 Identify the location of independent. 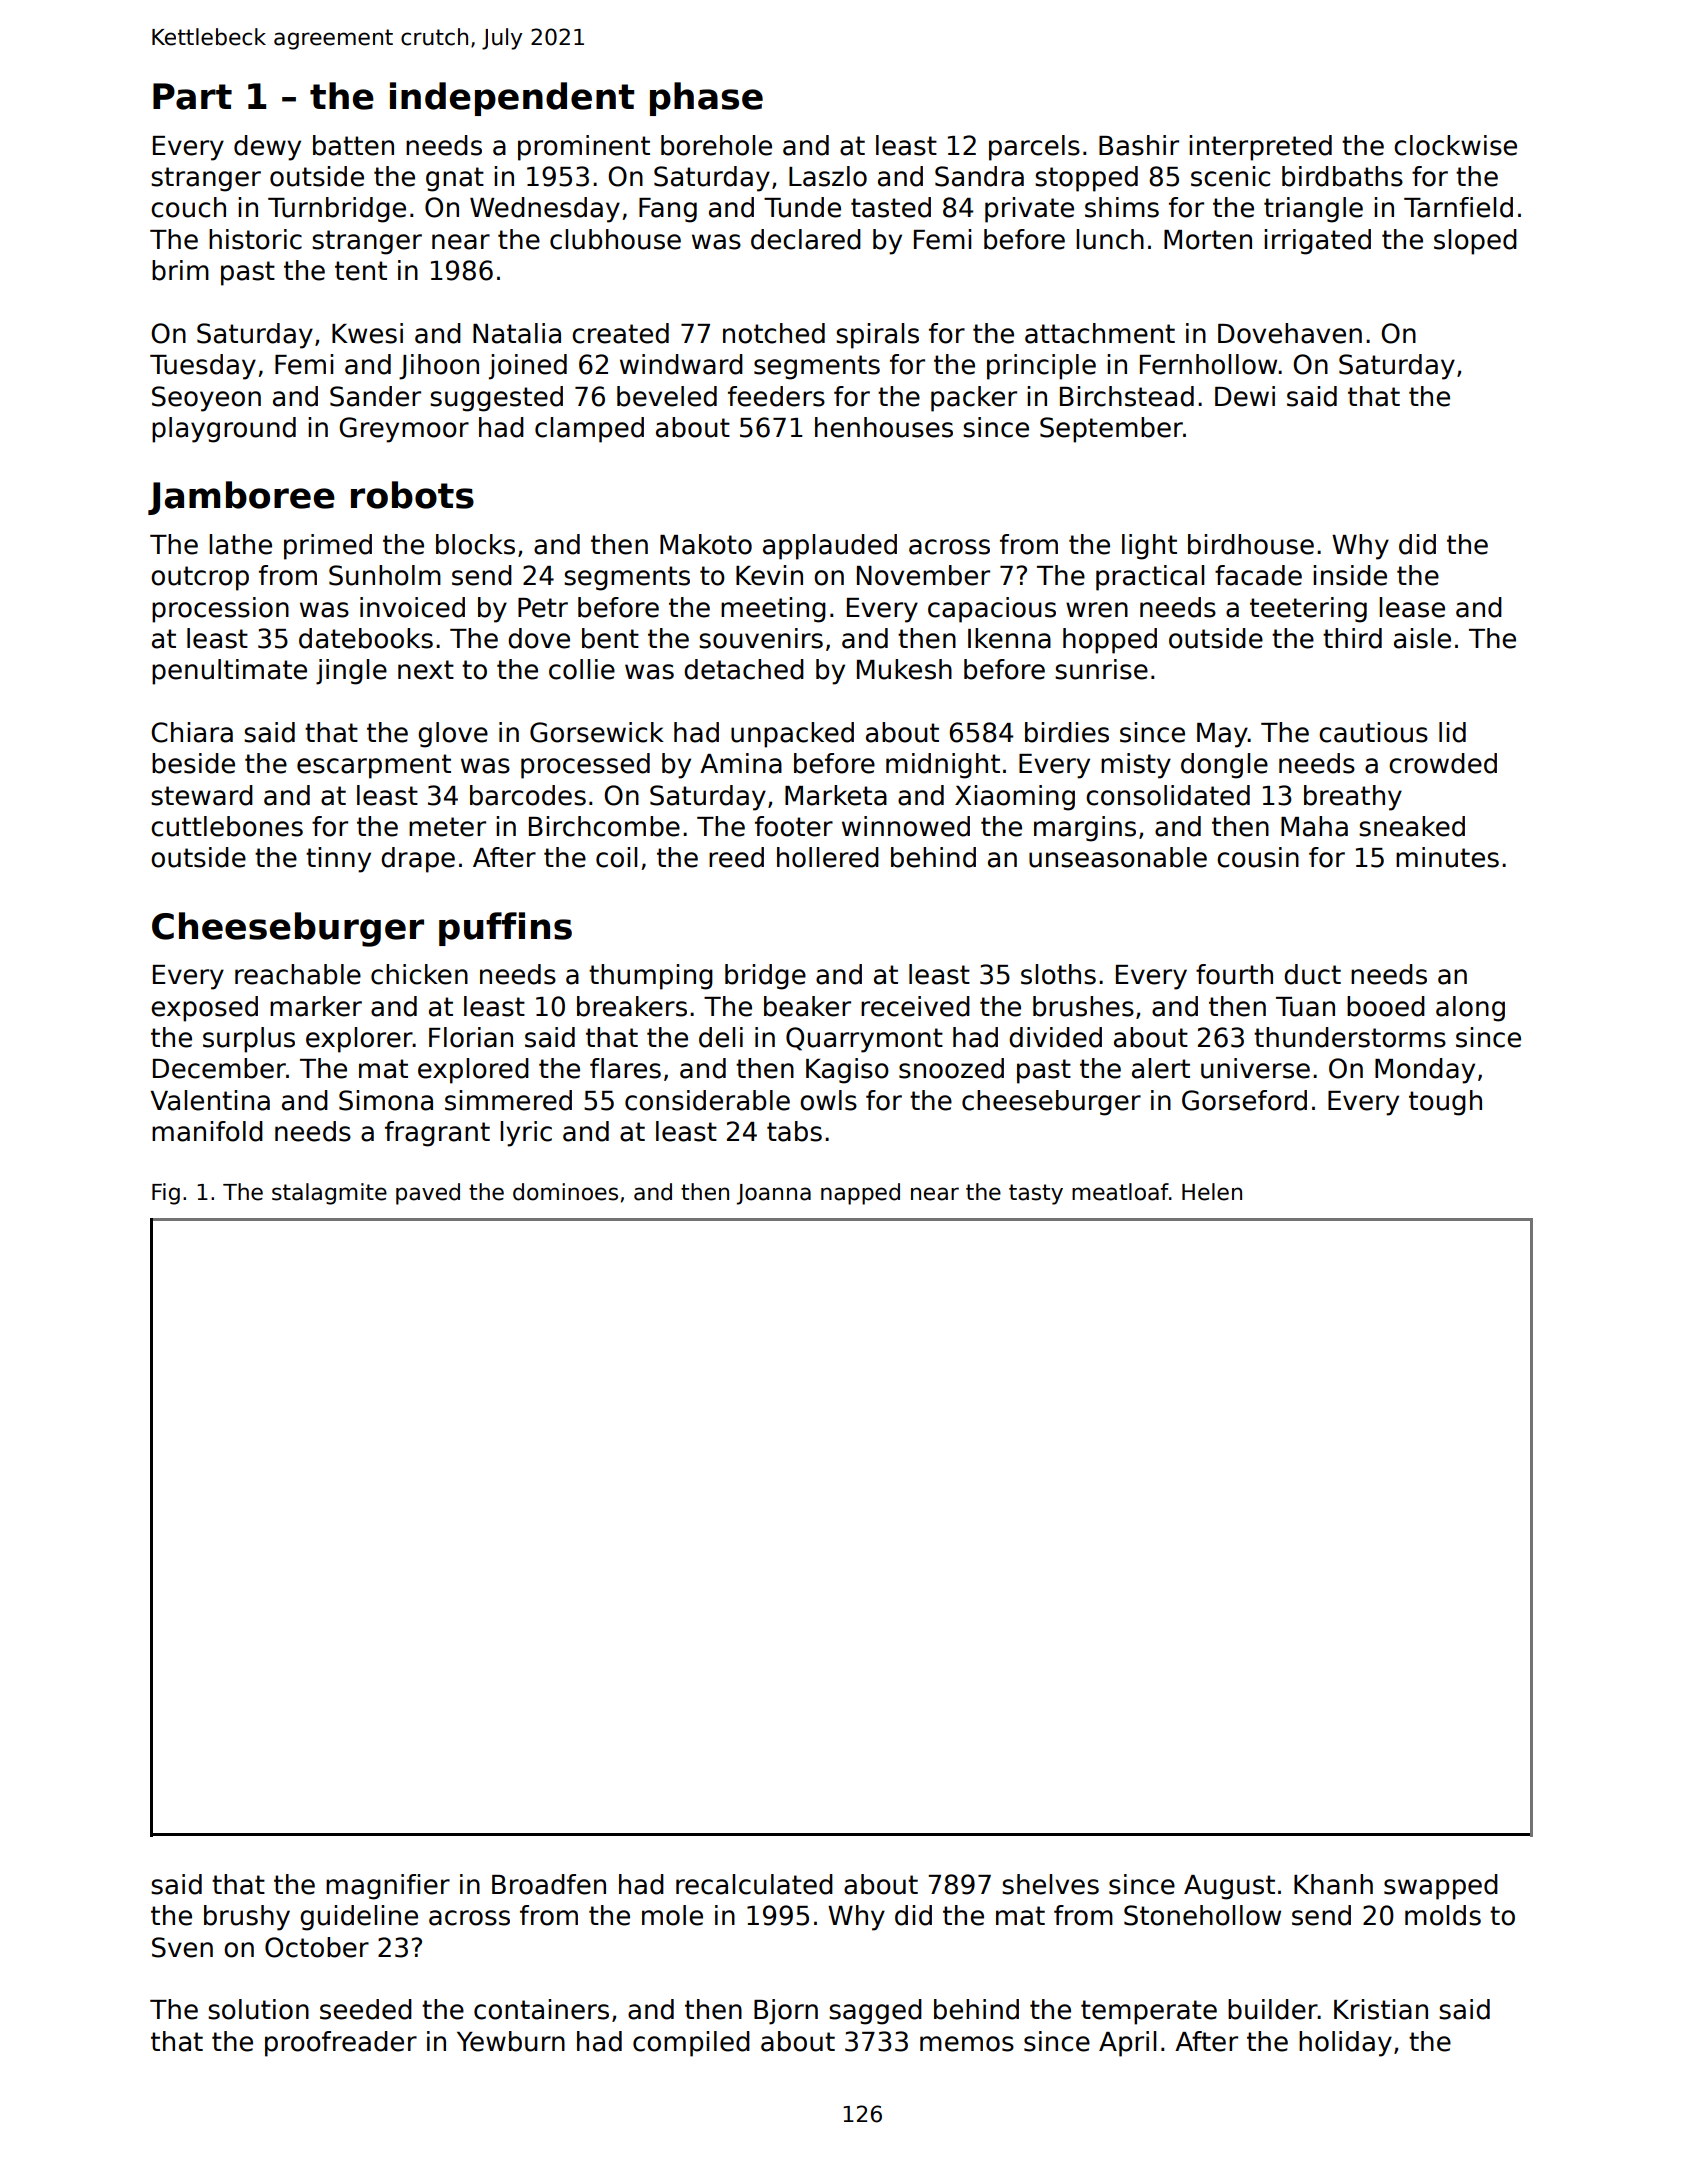
(512, 99).
